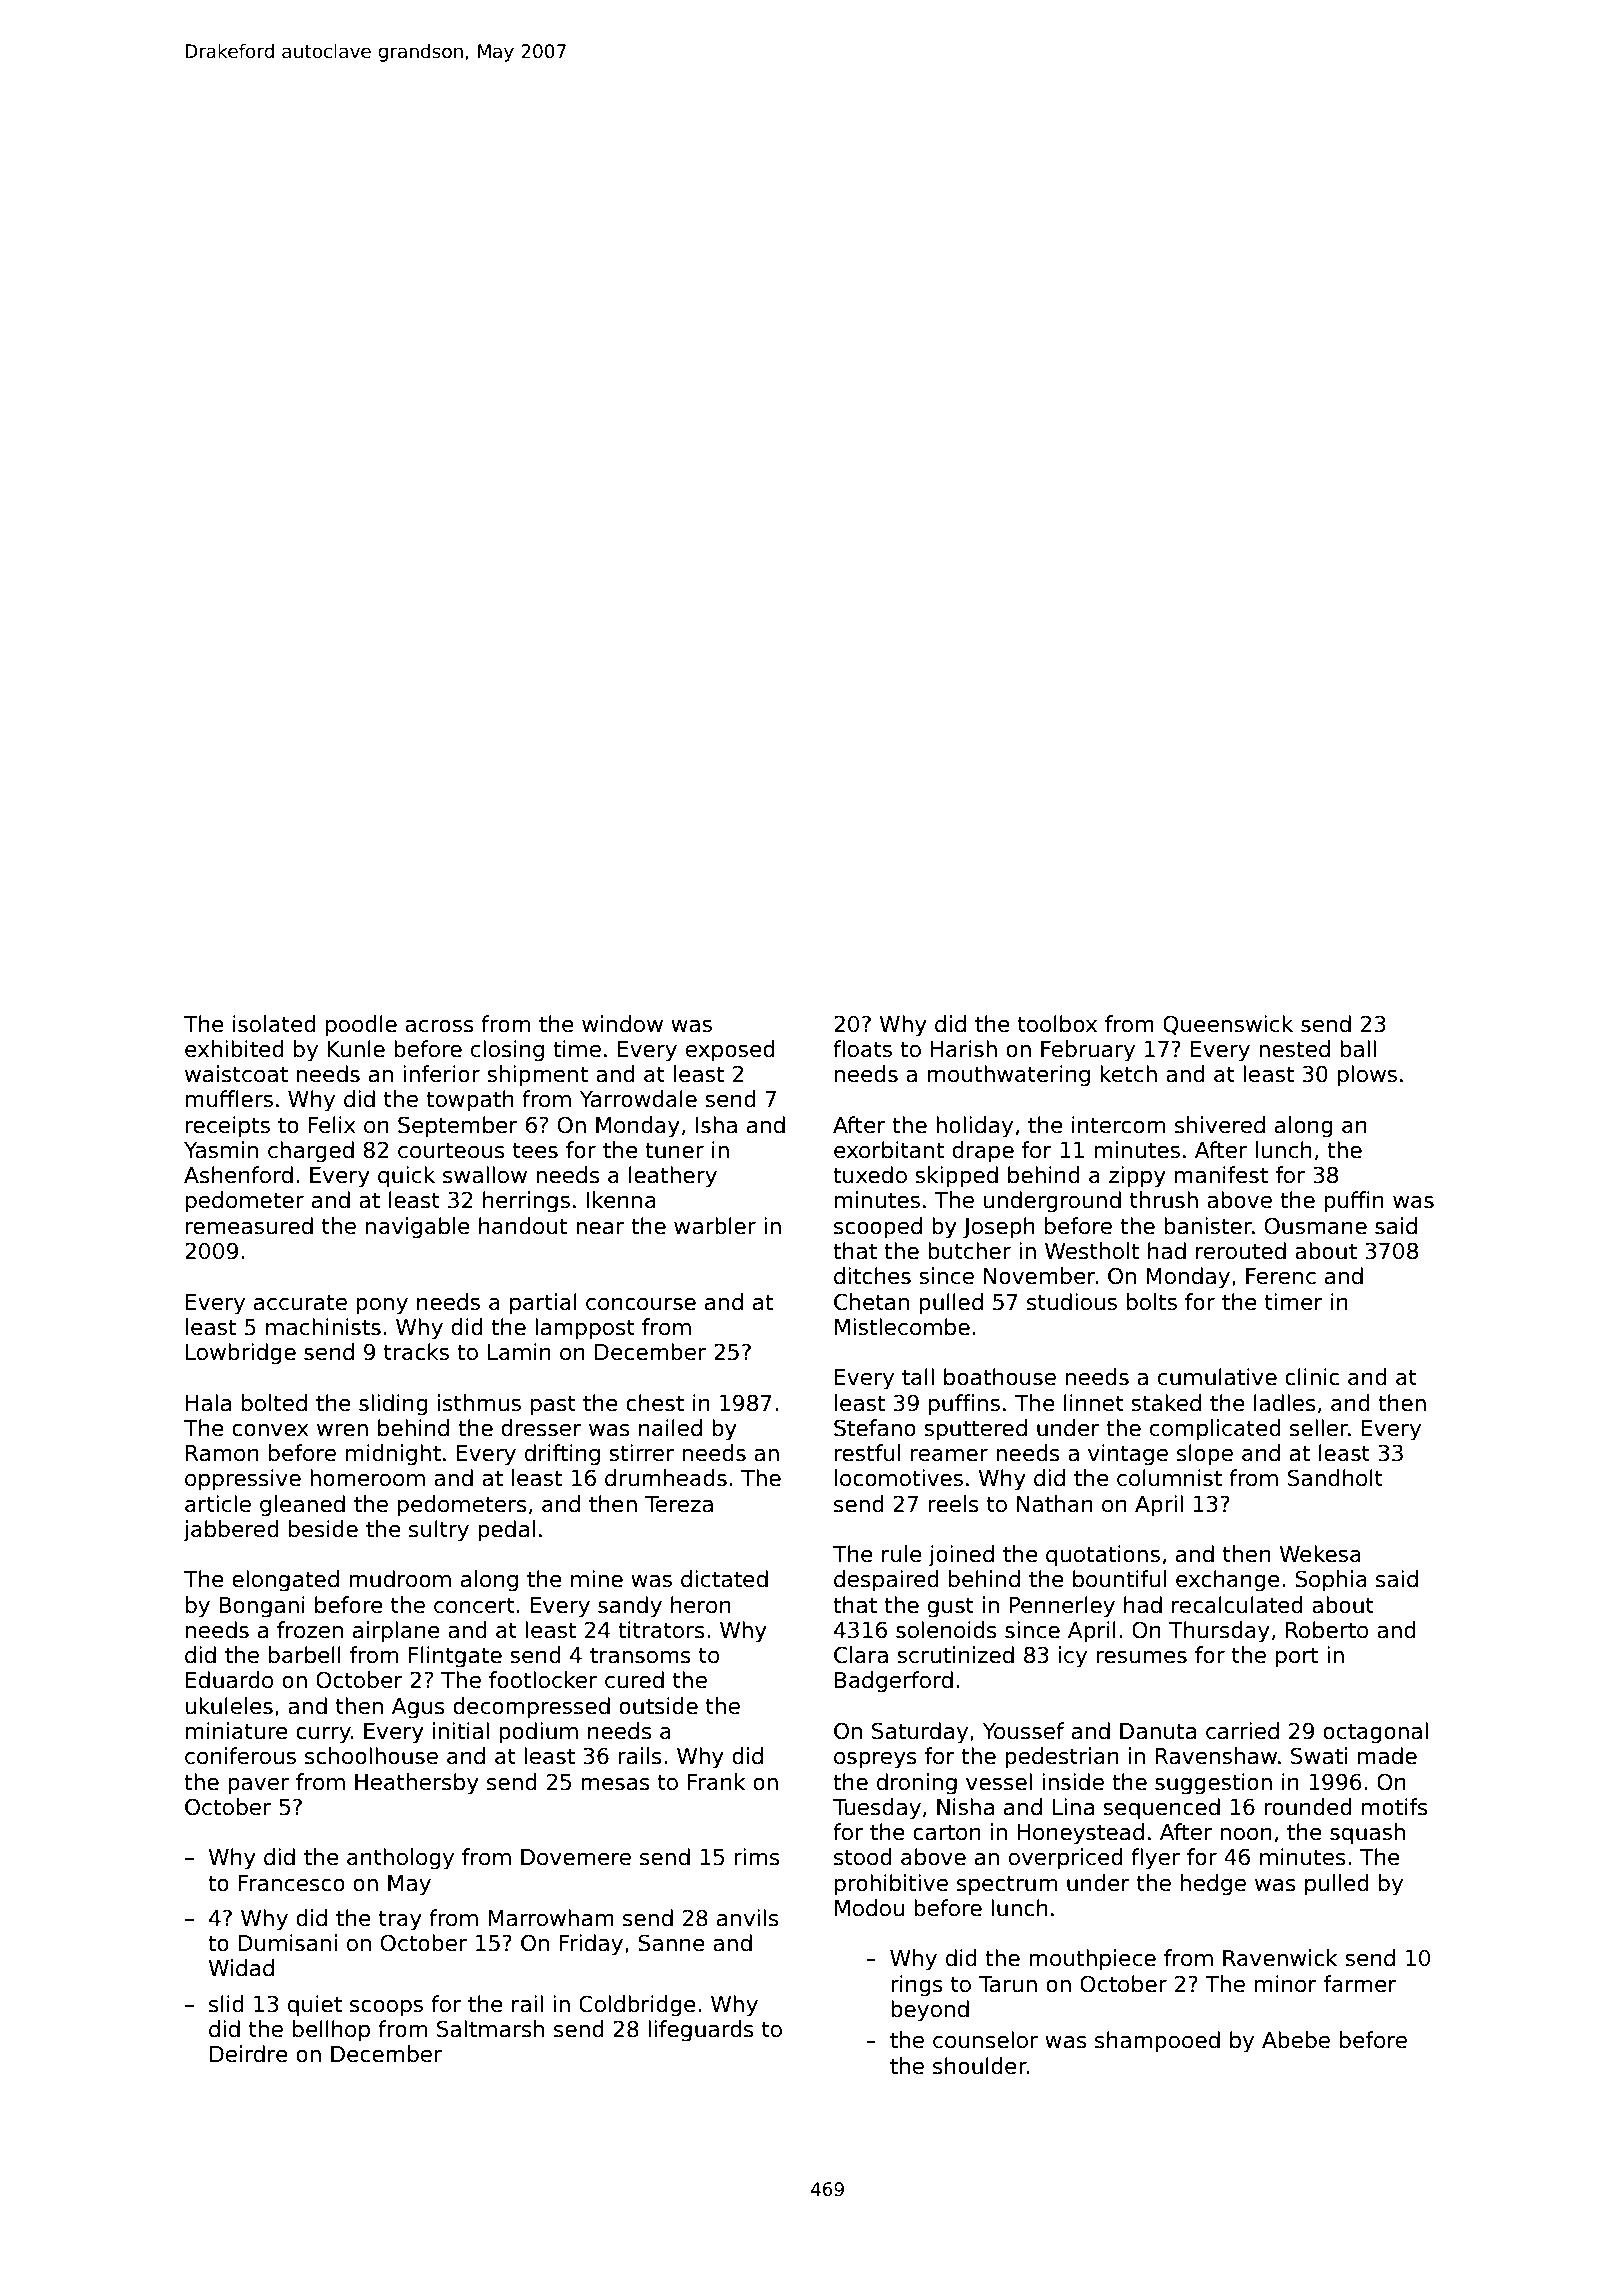 This image has height=2292, width=1620. I want to click on Deirdre, so click(249, 2054).
